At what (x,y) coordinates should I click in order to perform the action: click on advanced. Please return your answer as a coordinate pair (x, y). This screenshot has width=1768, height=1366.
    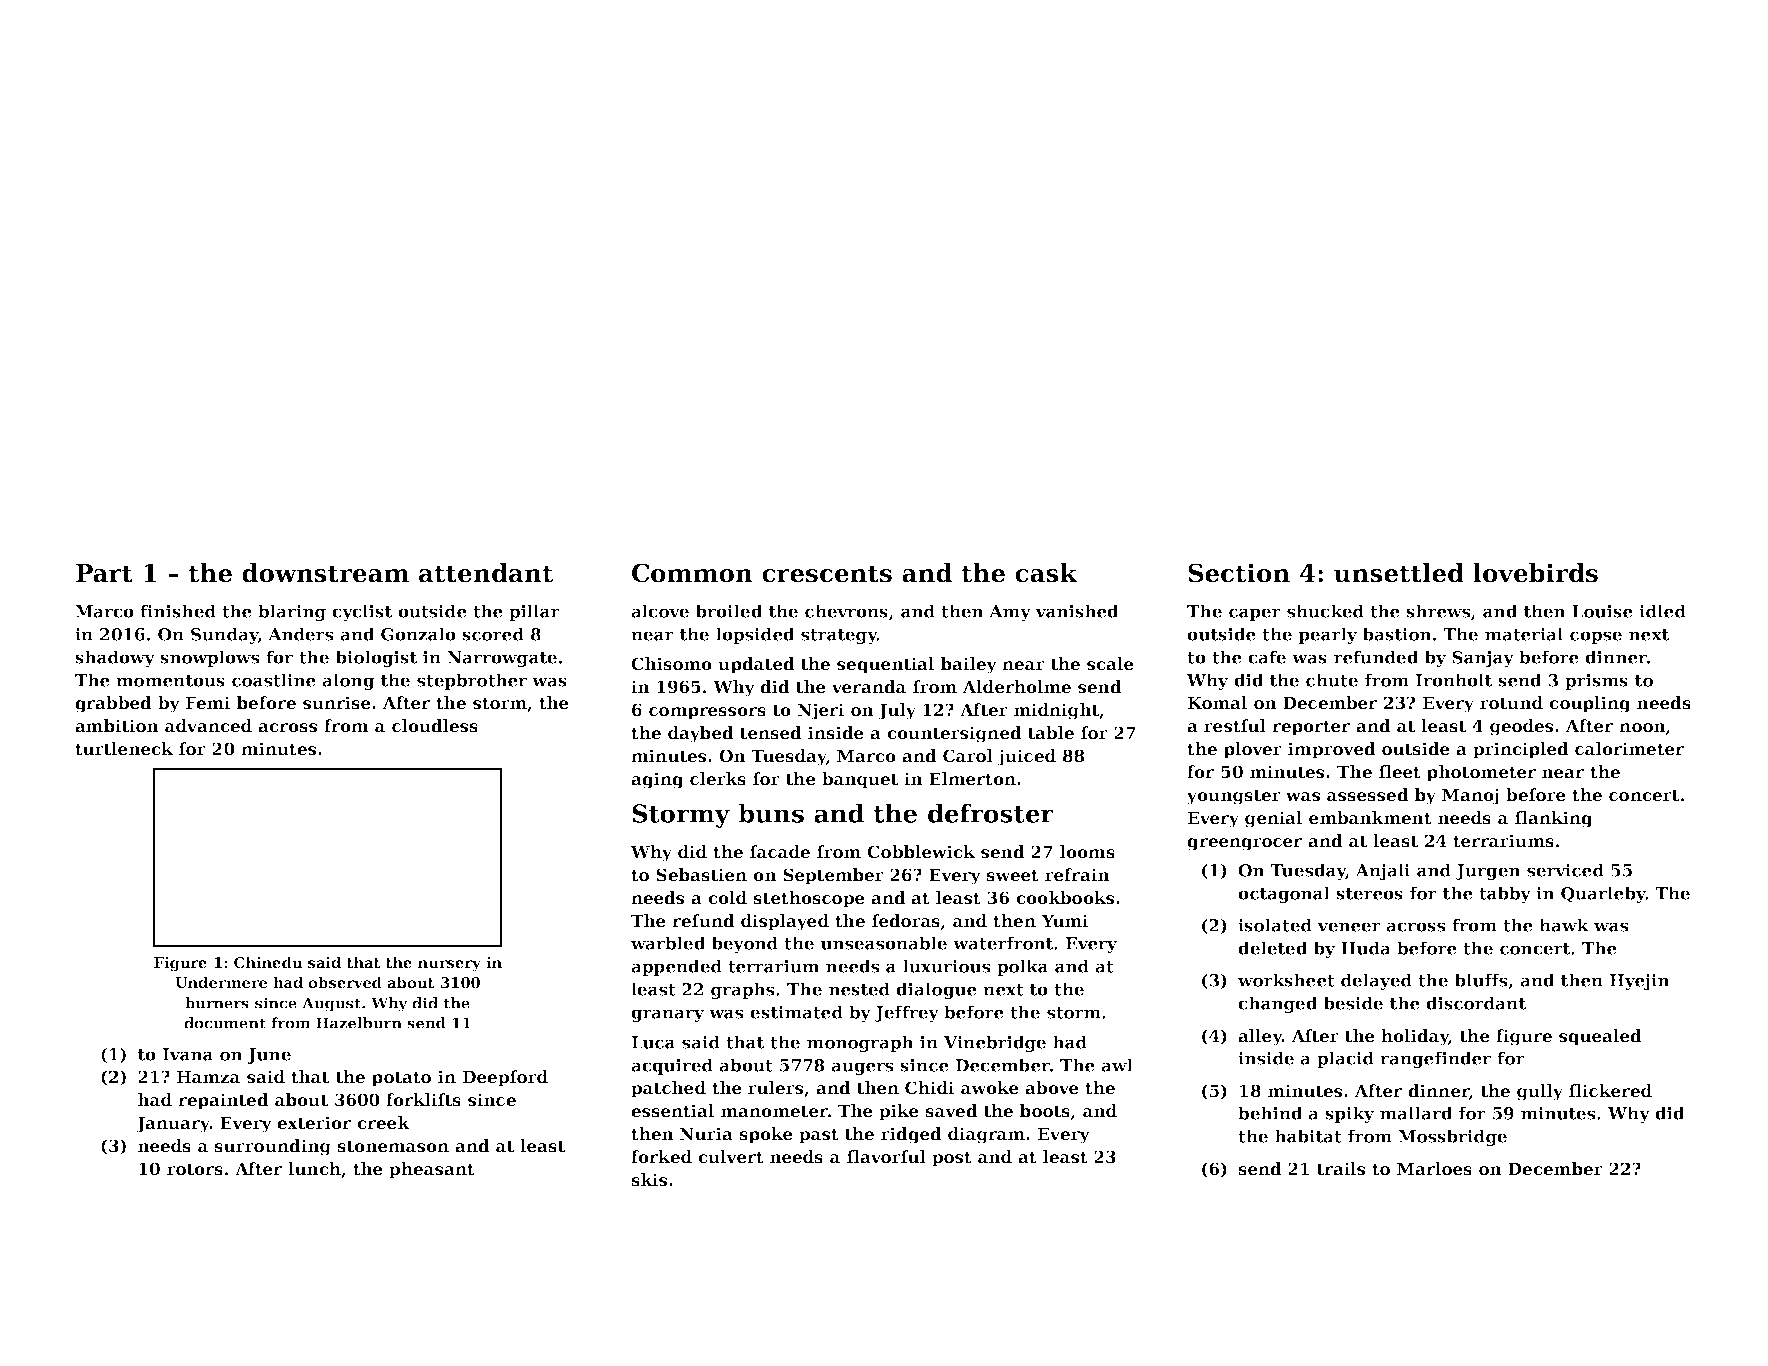
    Looking at the image, I should click on (208, 726).
